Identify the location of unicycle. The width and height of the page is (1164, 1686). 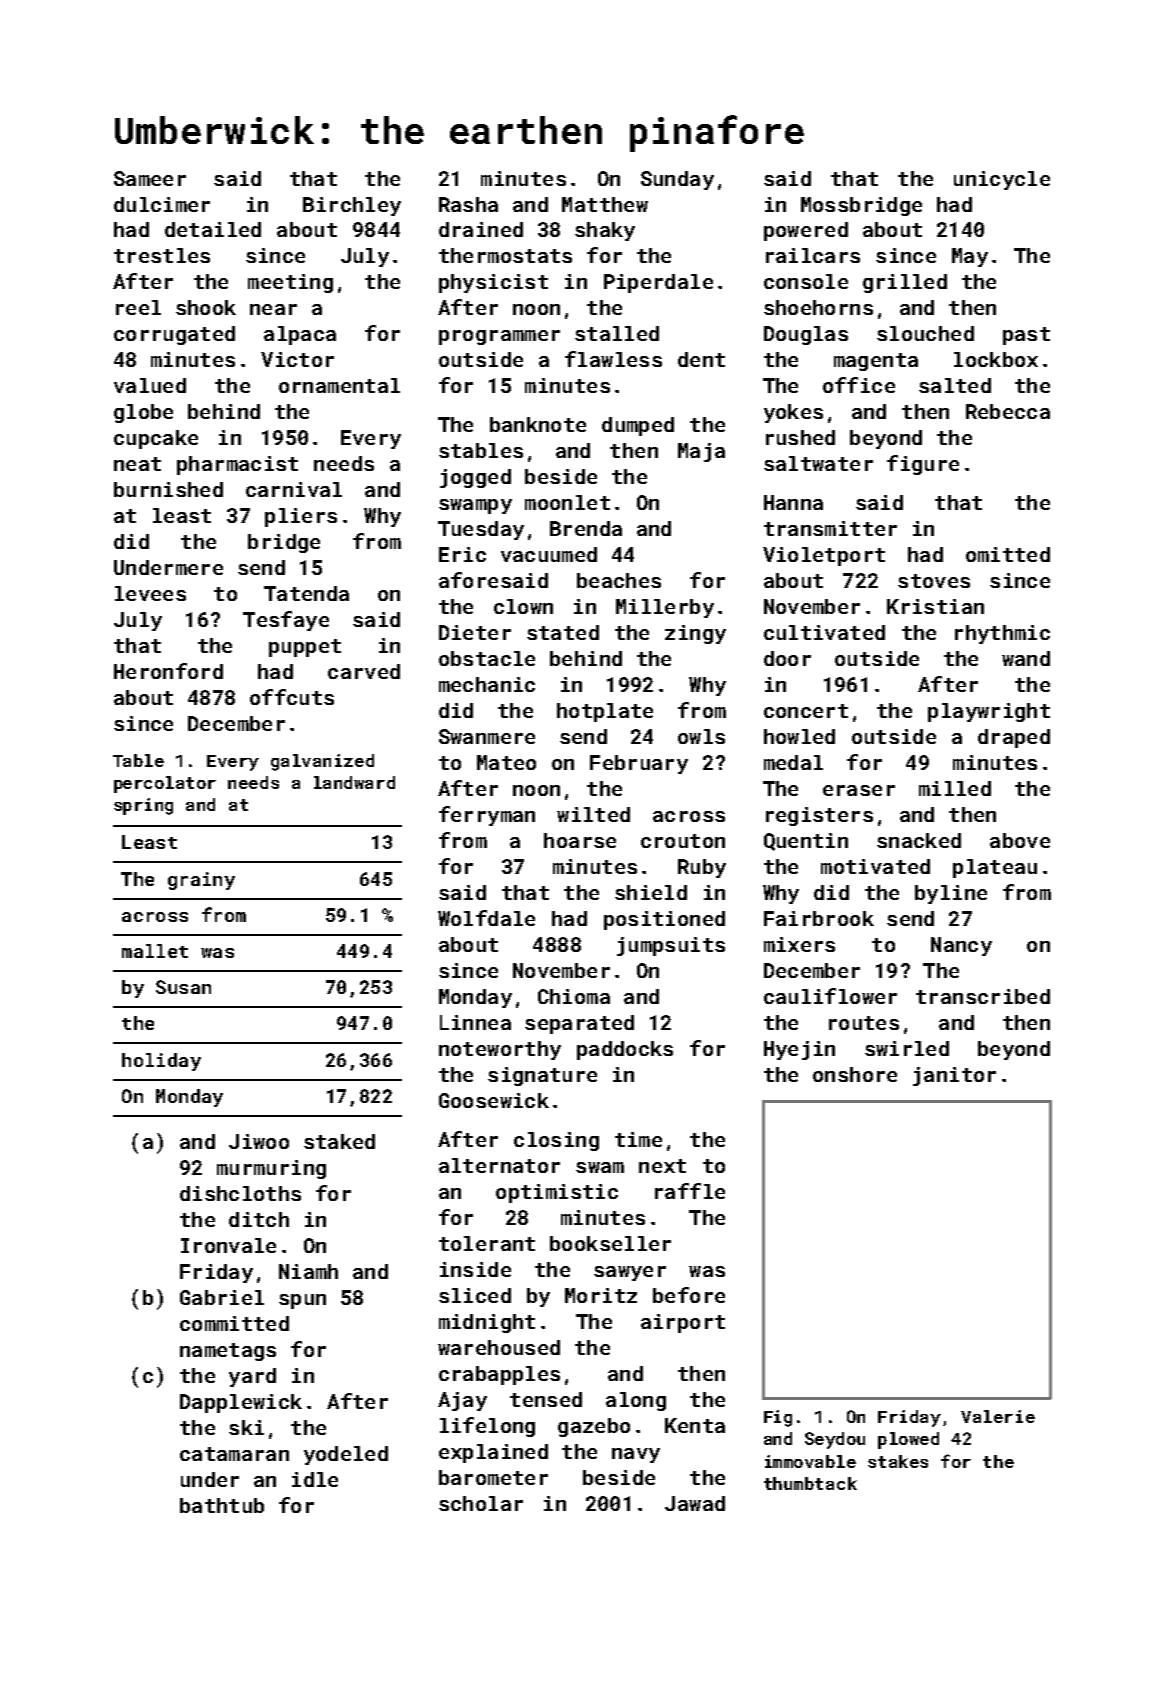
(1002, 180).
